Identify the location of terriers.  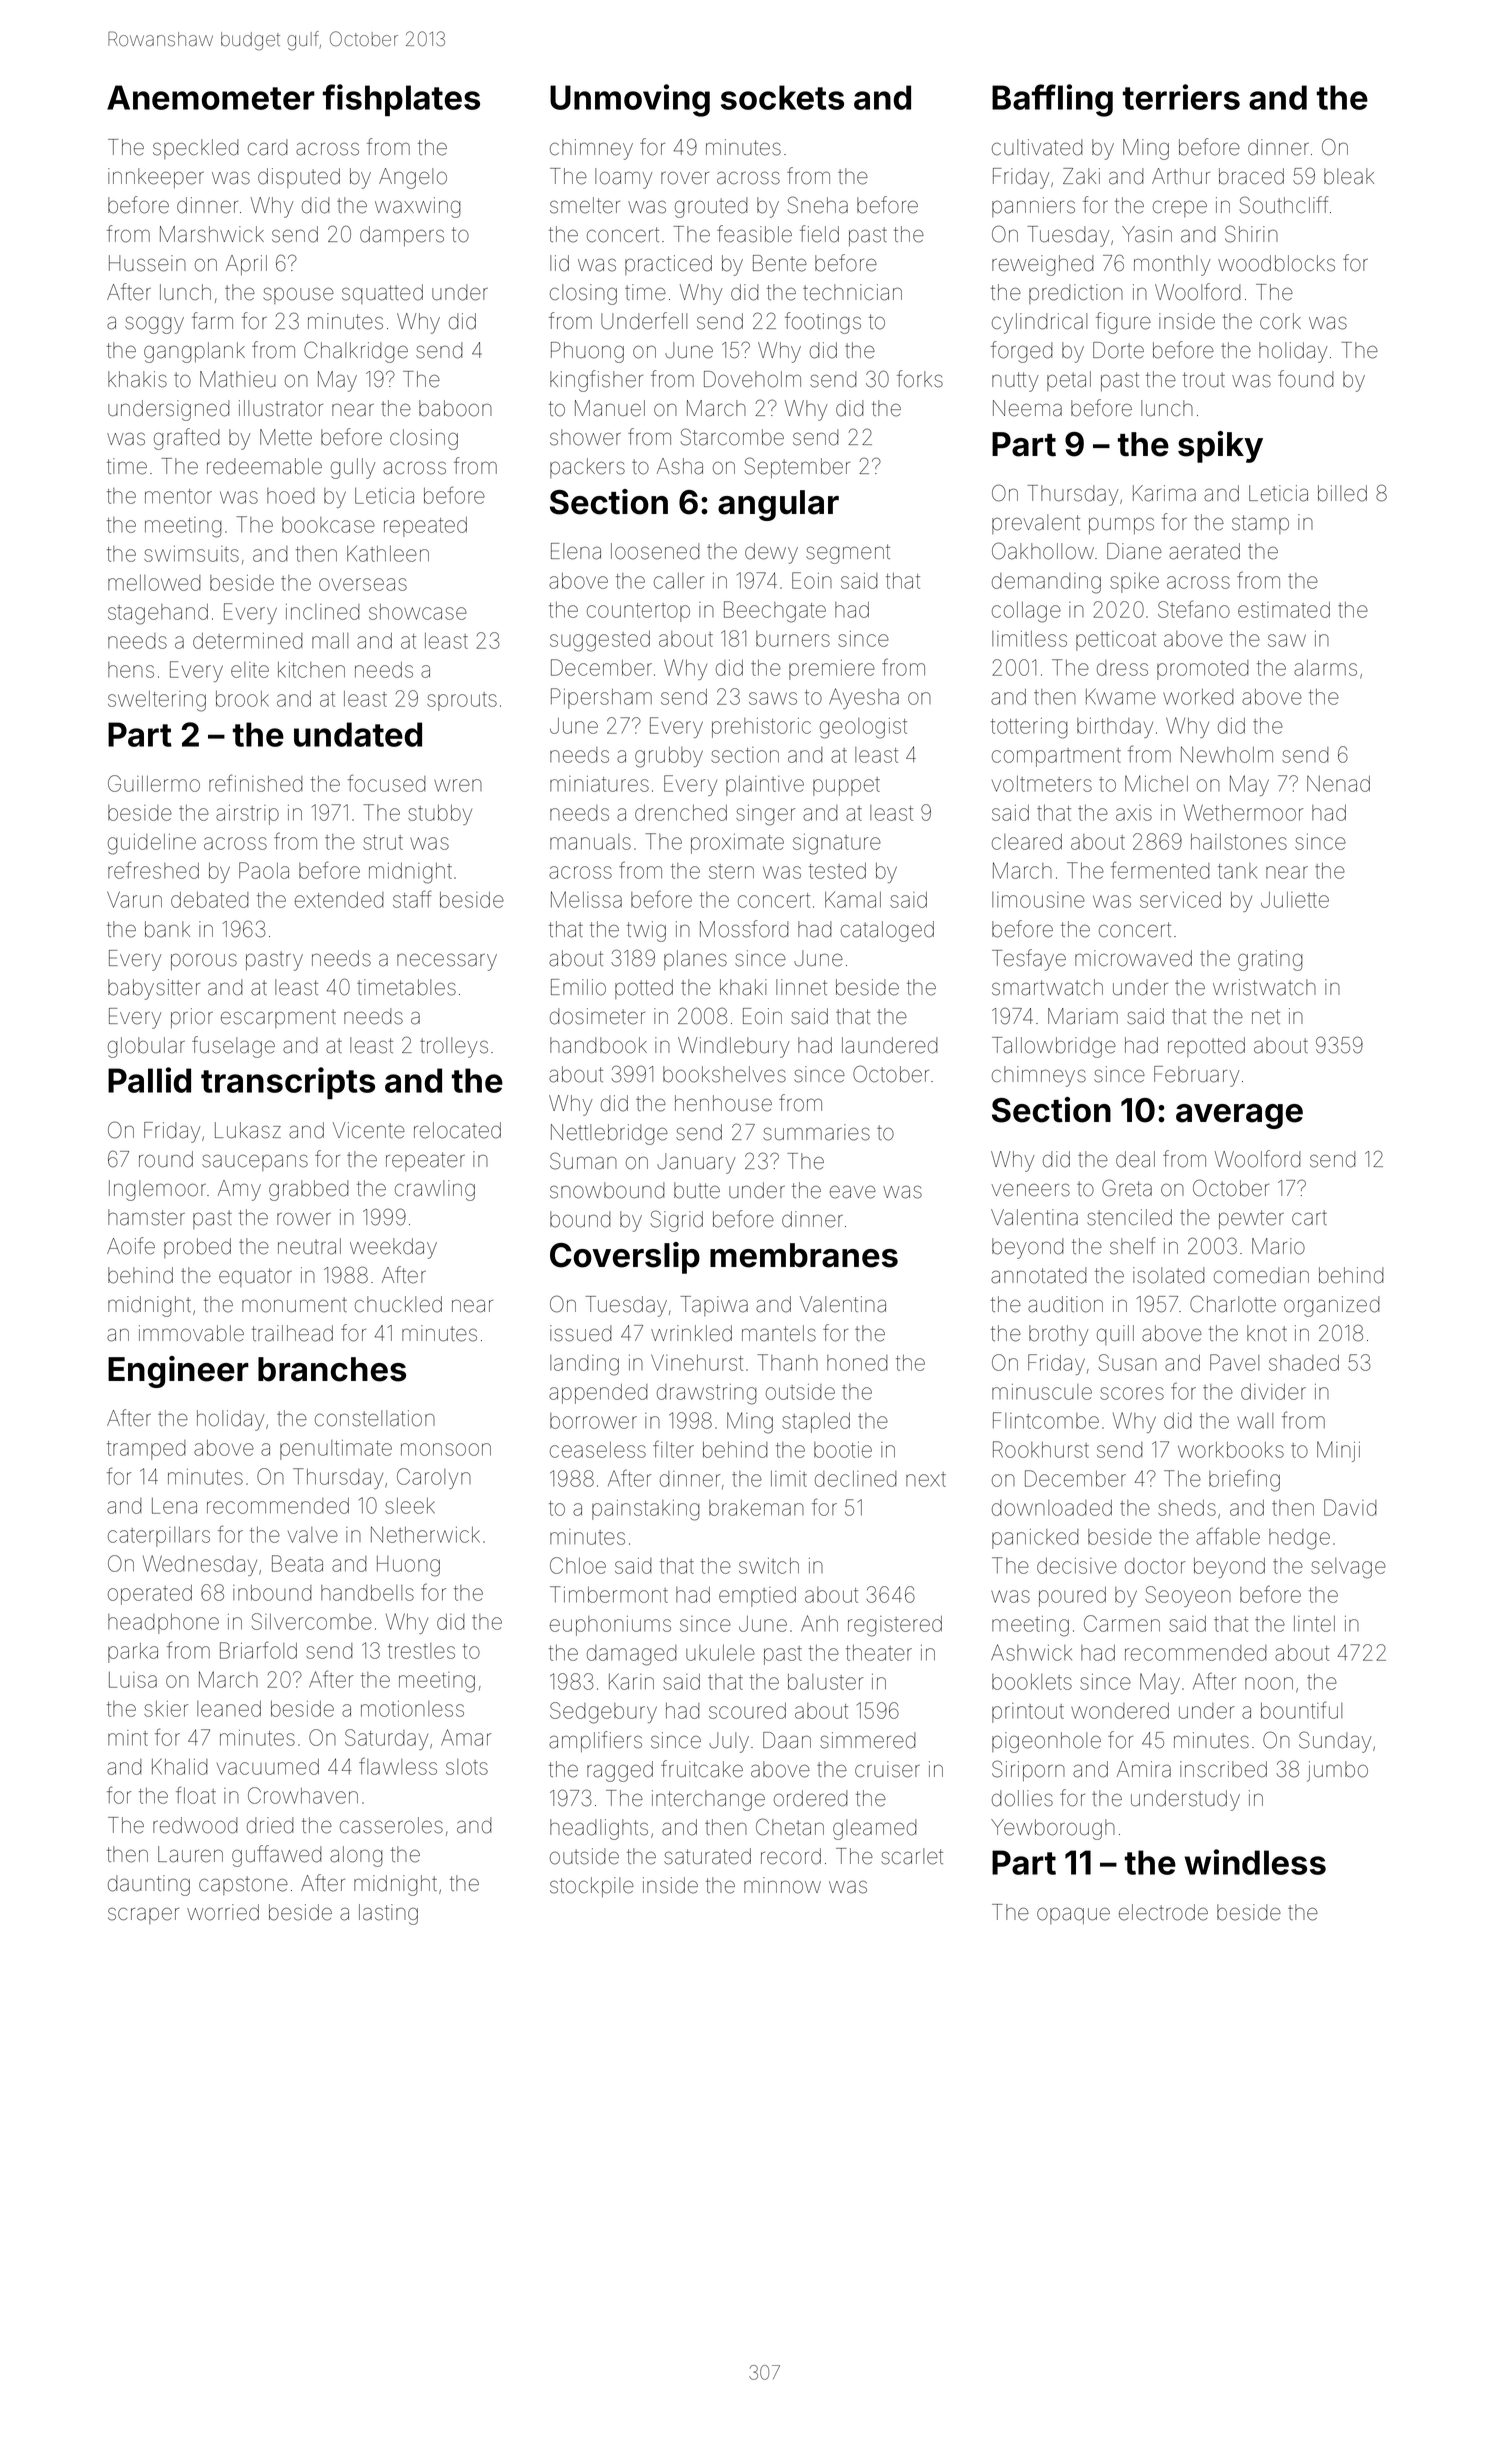
(1181, 97).
